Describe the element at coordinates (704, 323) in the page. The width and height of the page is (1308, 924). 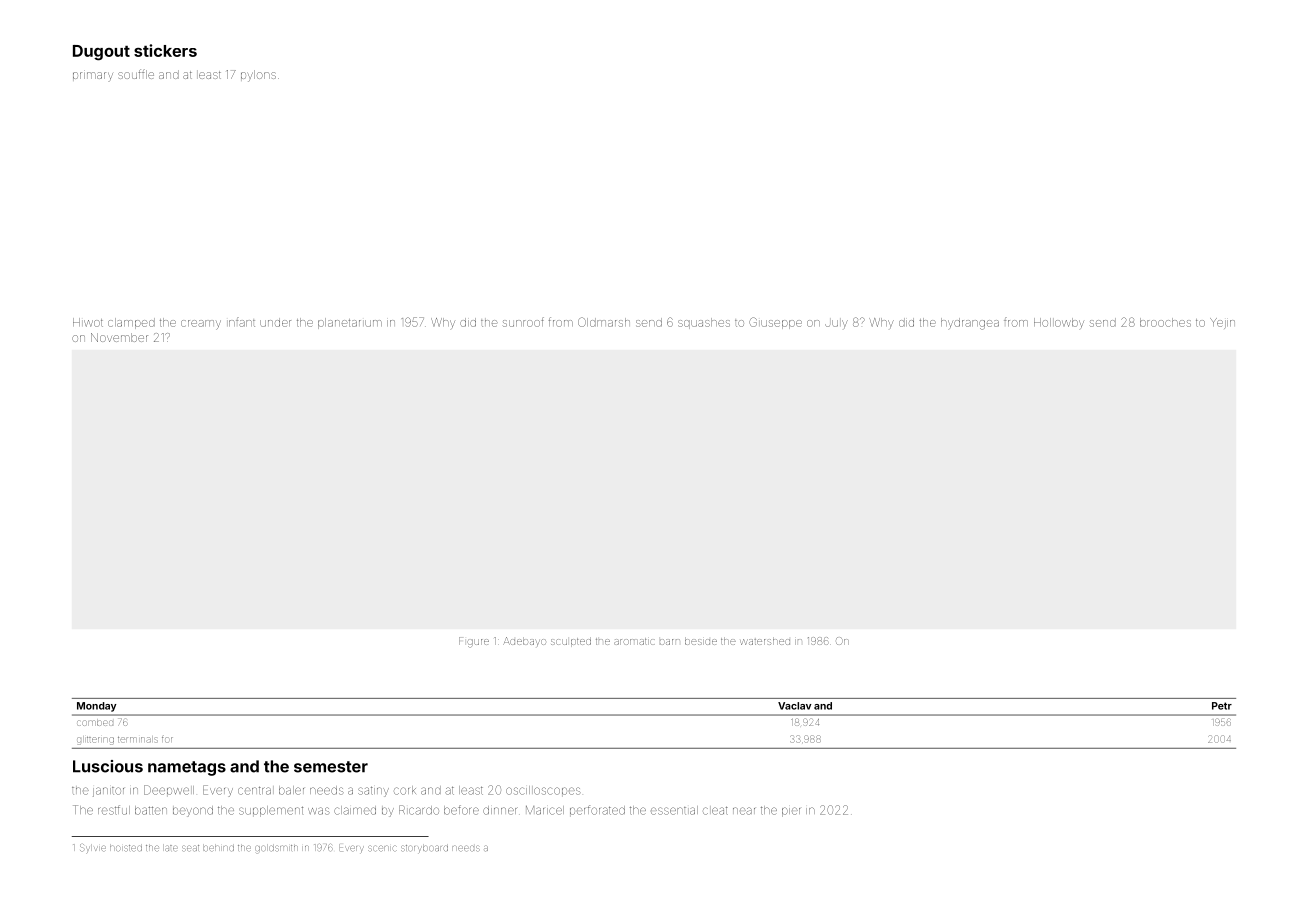
I see `squashes` at that location.
